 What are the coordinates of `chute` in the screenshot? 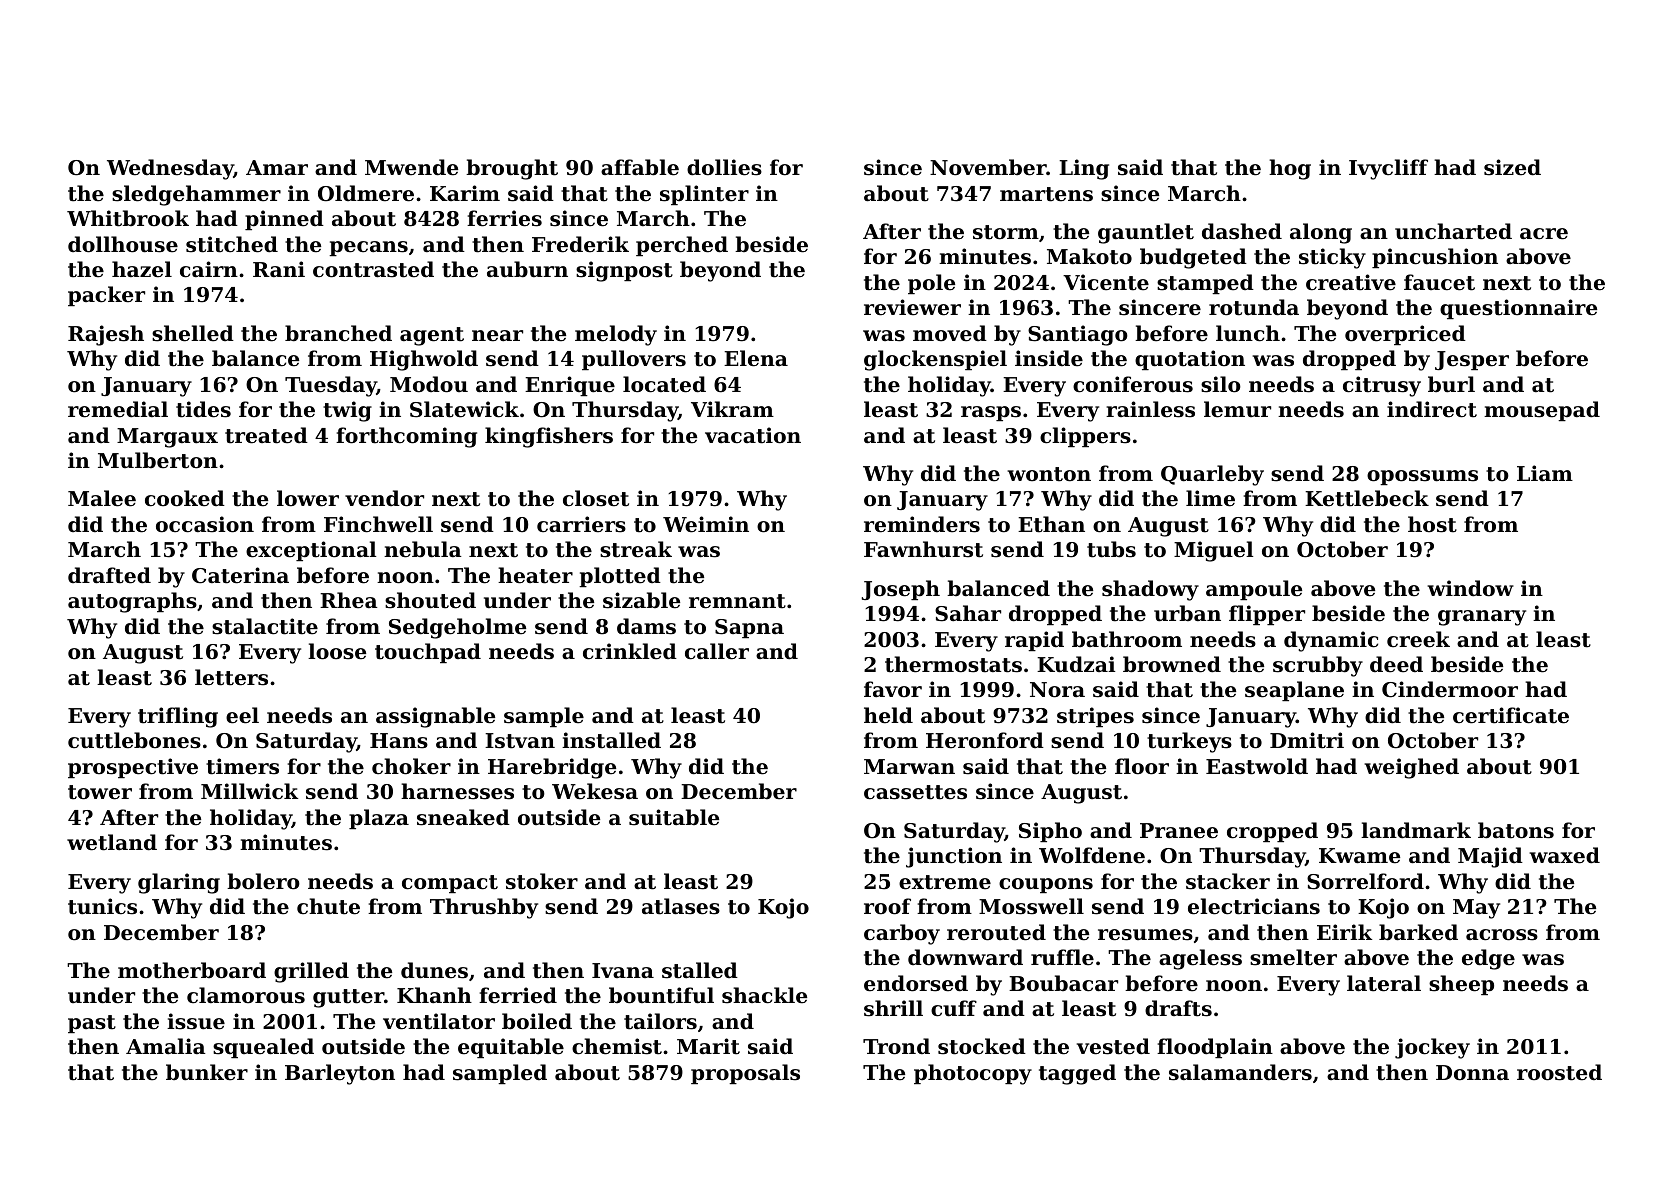 It's located at (328, 906).
